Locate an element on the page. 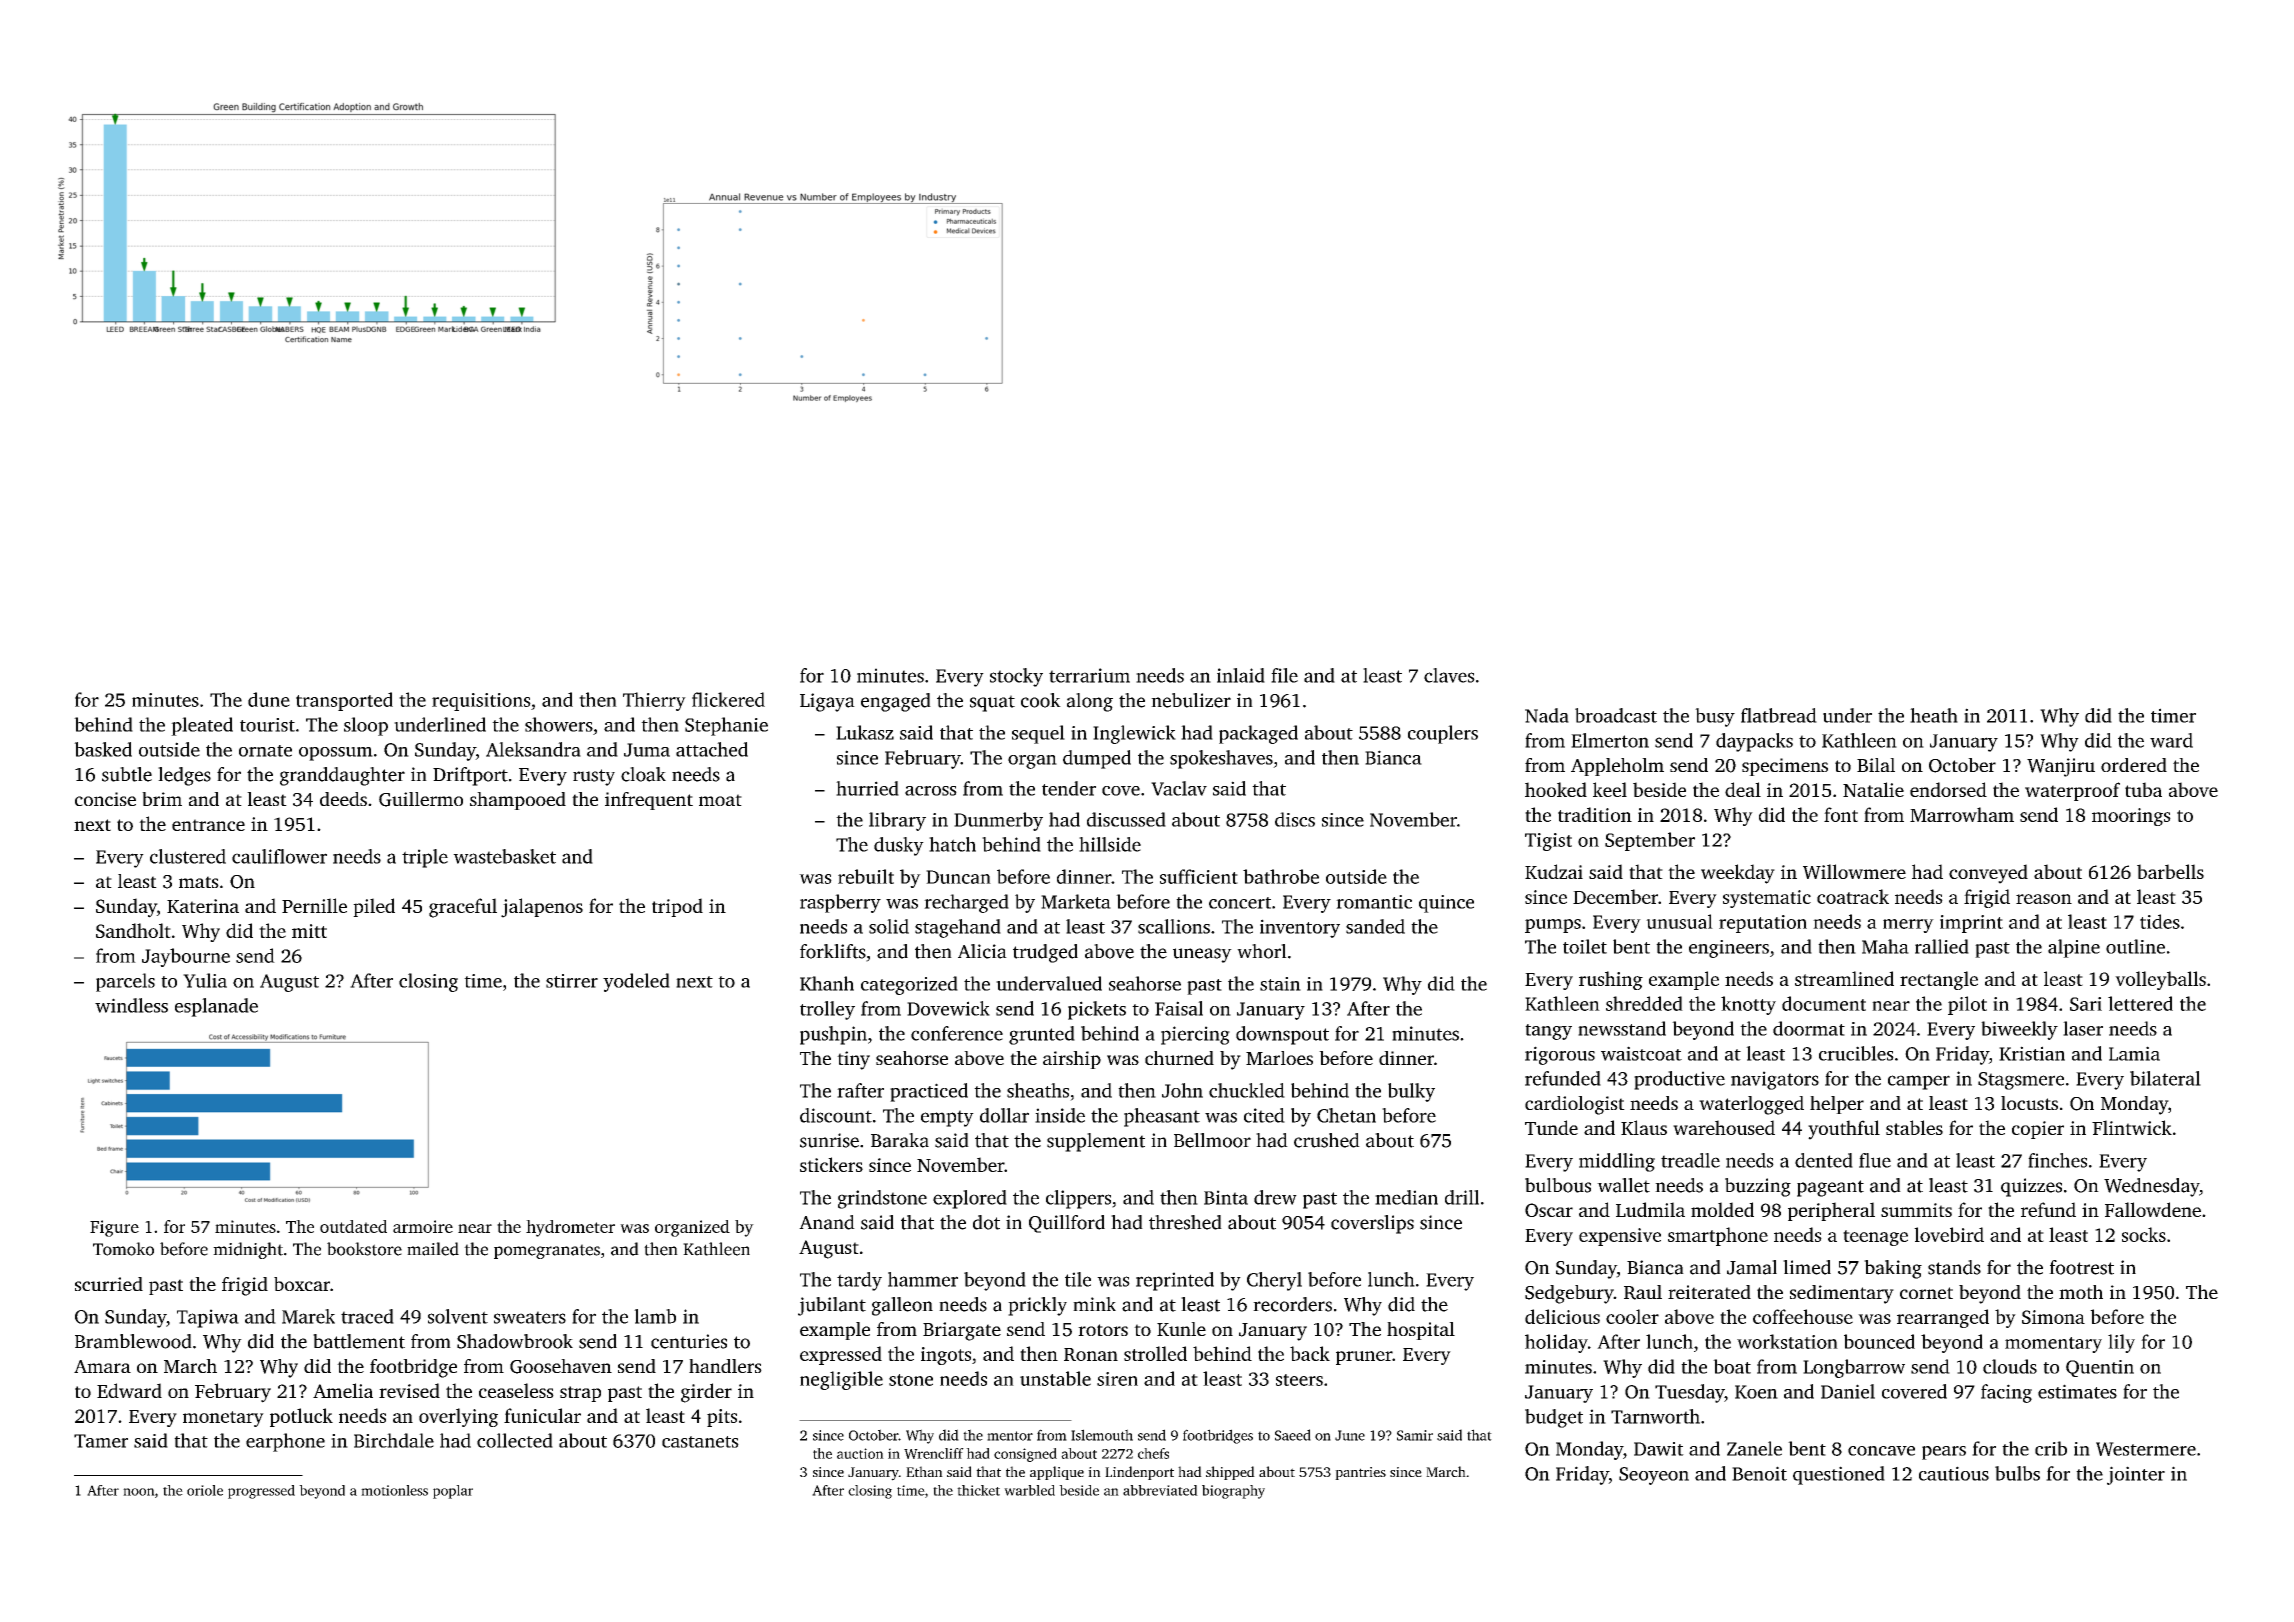 This document has height=1622, width=2294. back is located at coordinates (1310, 1353).
